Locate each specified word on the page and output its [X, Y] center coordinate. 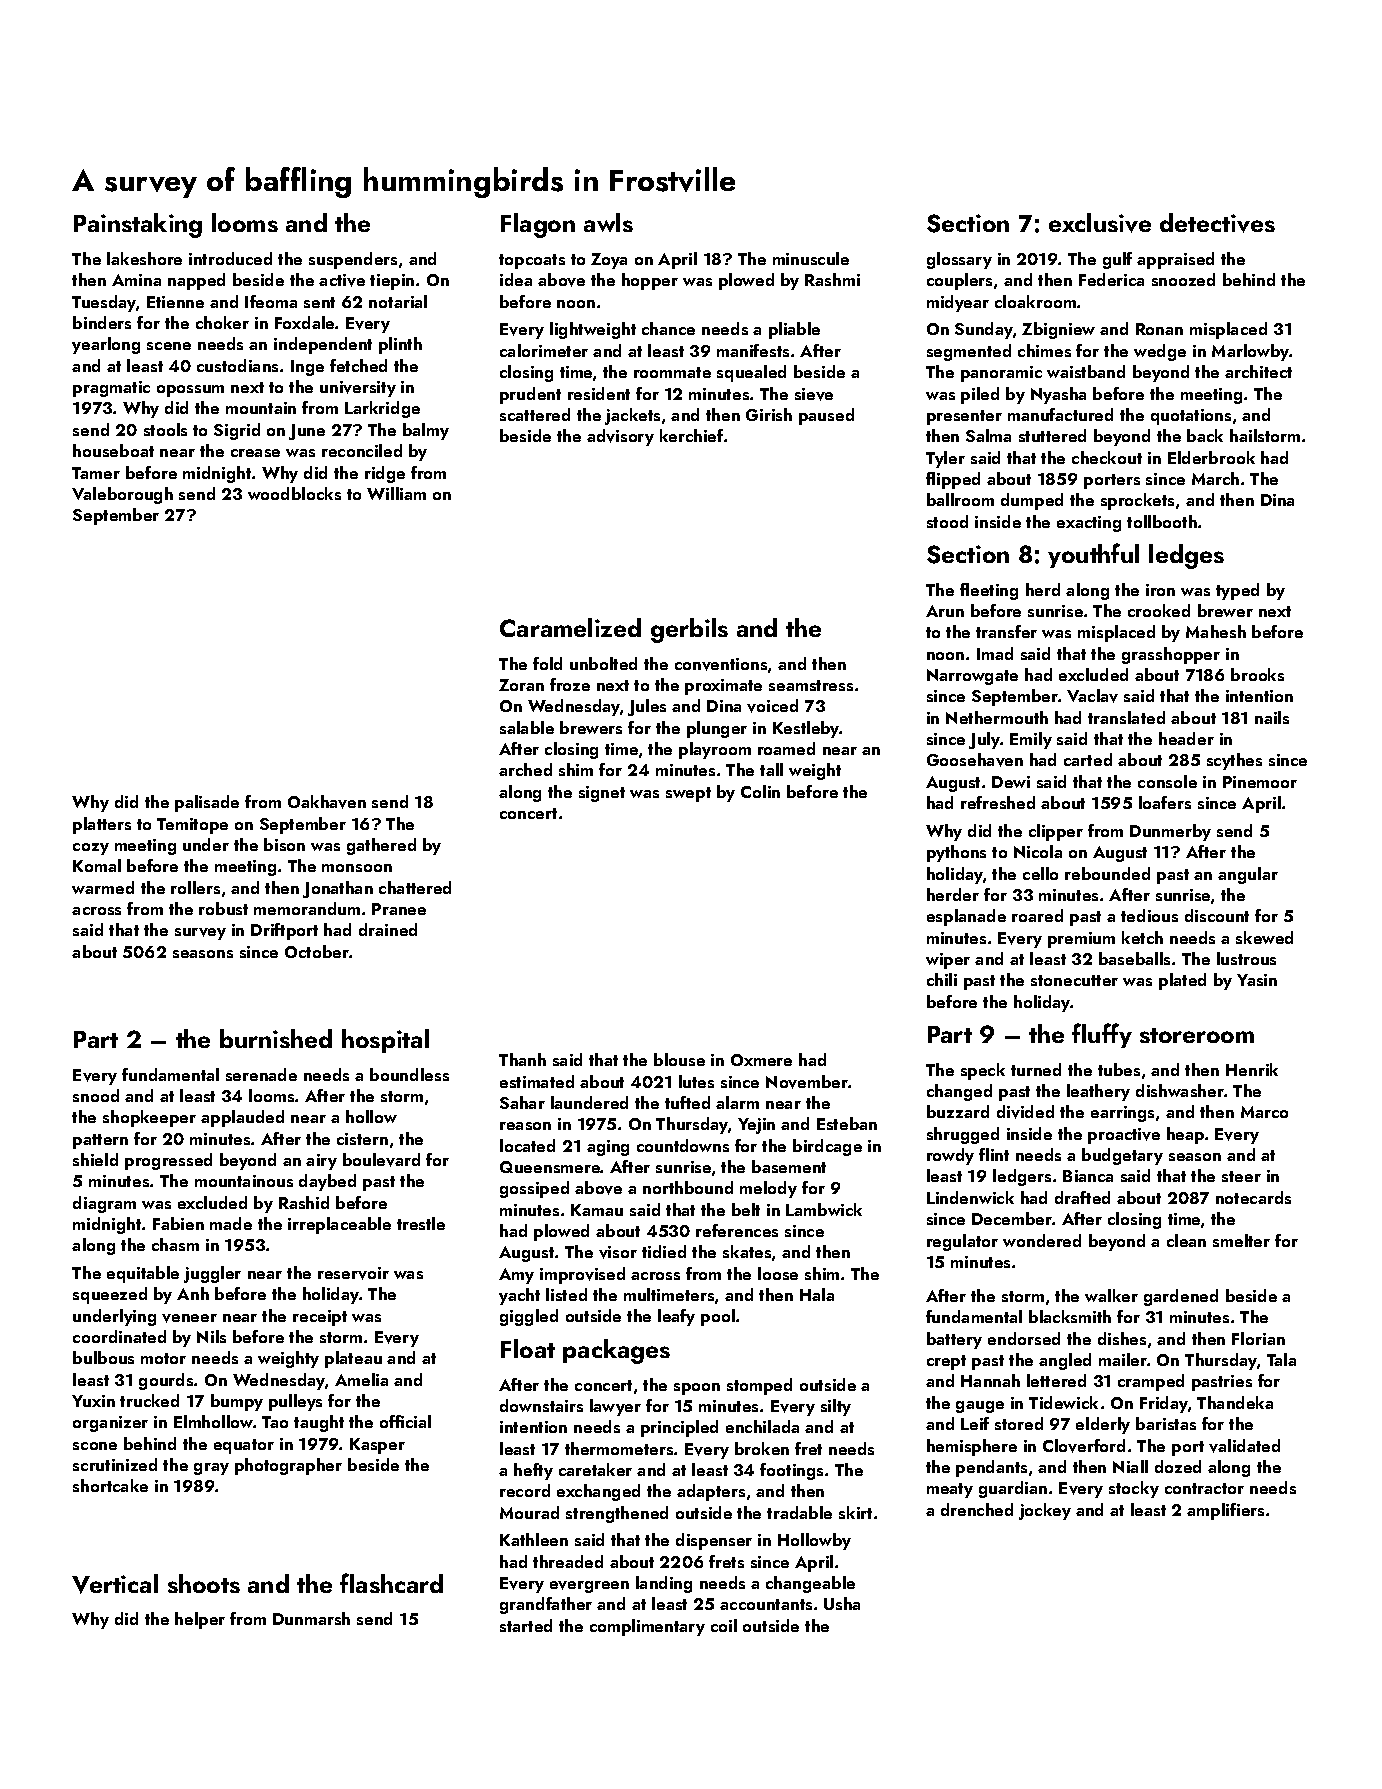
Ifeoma [271, 301]
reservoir [353, 1273]
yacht [519, 1296]
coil [724, 1625]
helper [200, 1620]
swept [688, 794]
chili [942, 979]
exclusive [1100, 223]
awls [608, 222]
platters [102, 825]
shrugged [963, 1135]
